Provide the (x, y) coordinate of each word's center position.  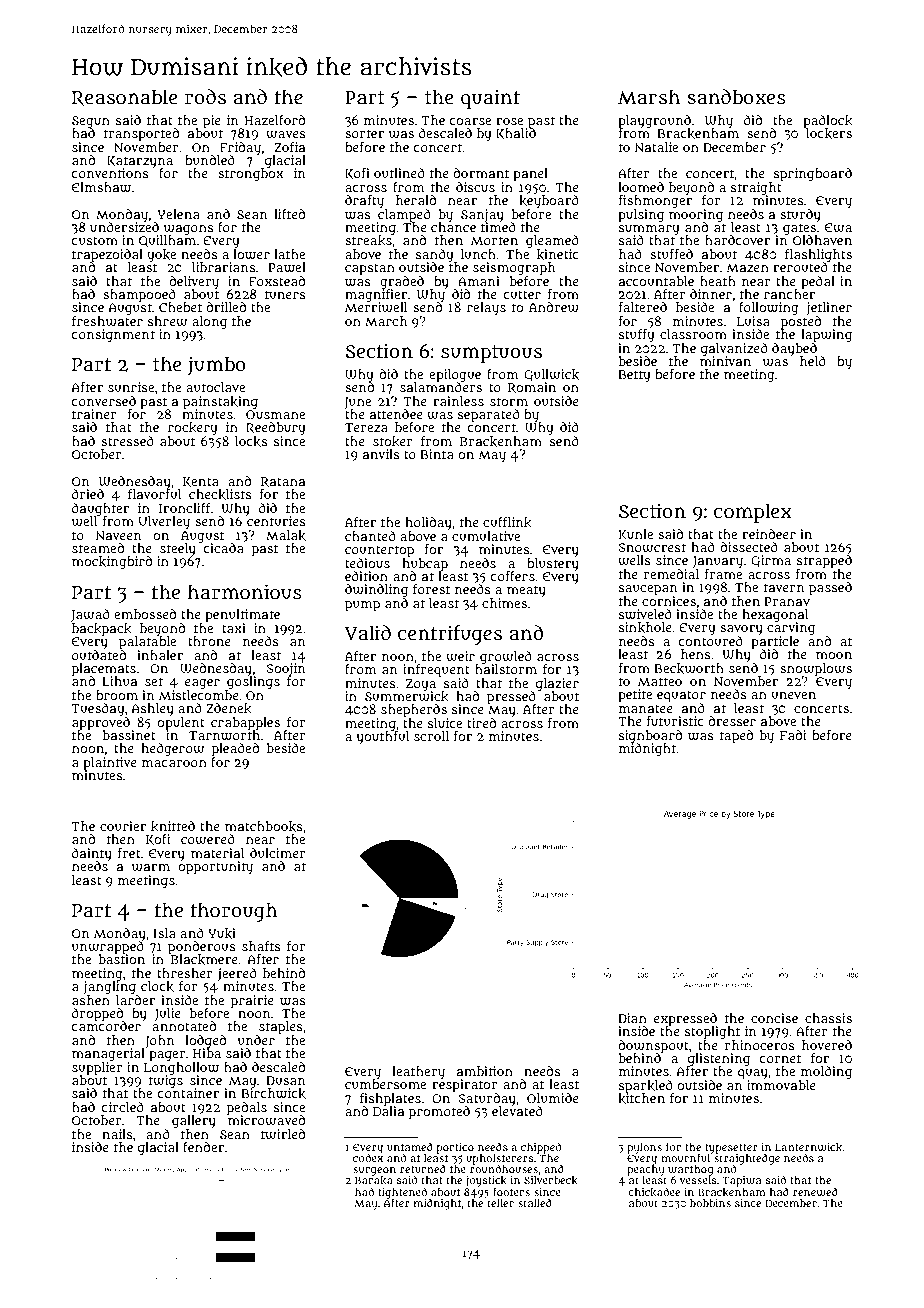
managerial (108, 1054)
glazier (557, 684)
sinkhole (645, 627)
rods (205, 97)
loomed (641, 187)
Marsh (649, 97)
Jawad (90, 615)
